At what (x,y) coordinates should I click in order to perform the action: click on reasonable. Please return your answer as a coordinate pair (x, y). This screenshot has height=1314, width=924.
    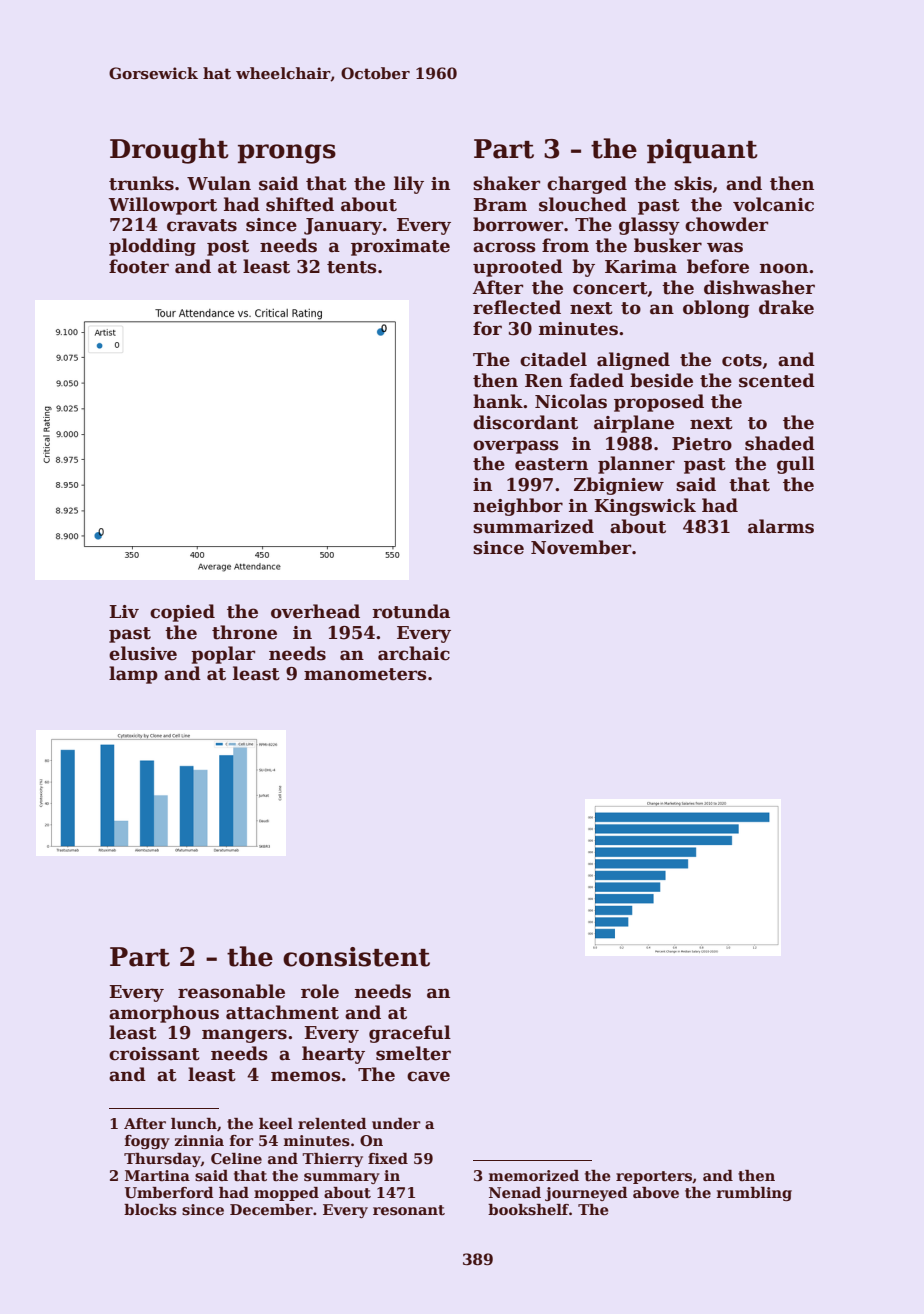
    Looking at the image, I should click on (231, 991).
